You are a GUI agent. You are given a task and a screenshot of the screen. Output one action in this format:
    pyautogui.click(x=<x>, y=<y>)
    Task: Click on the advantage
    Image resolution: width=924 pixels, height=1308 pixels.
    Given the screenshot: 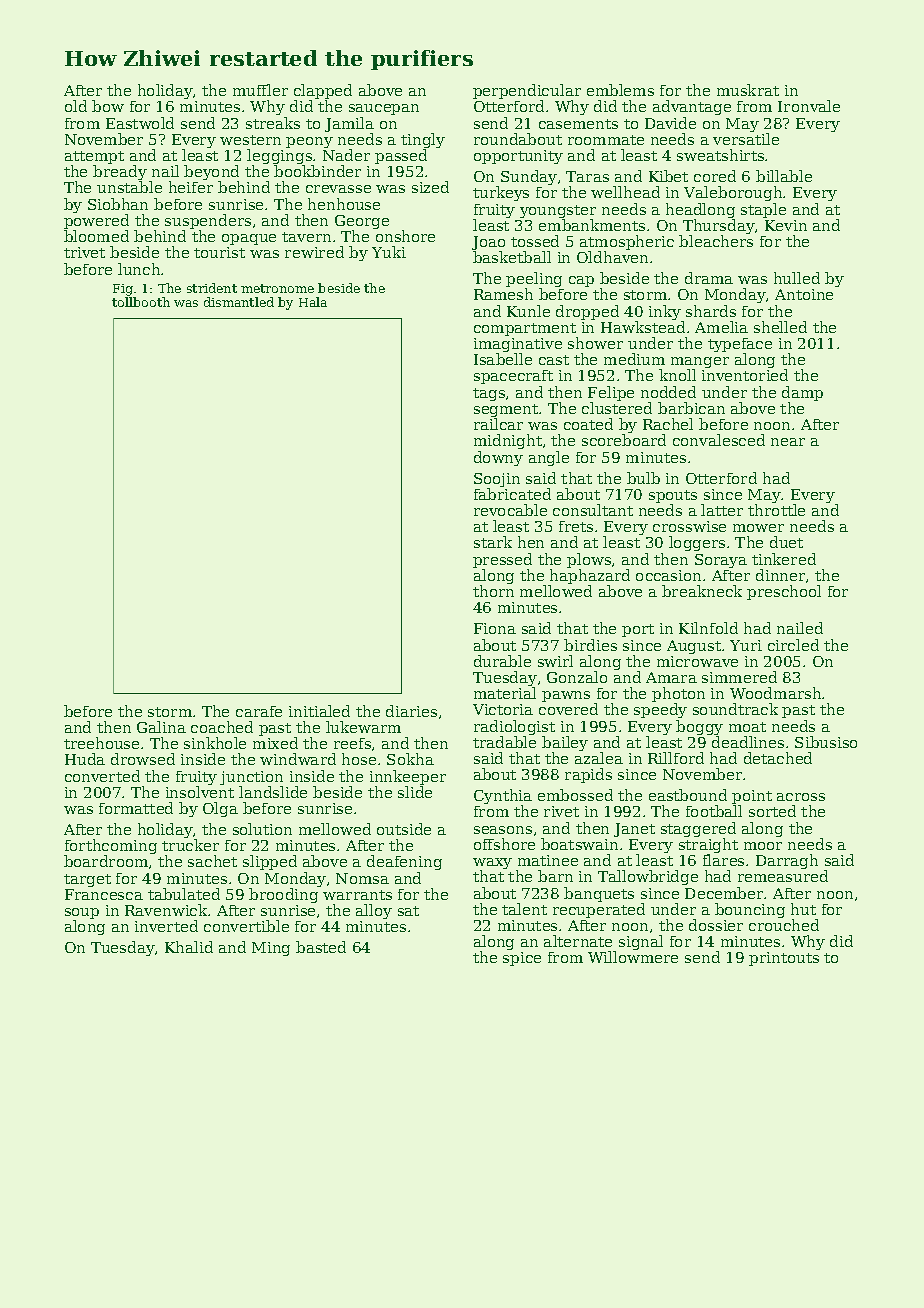 What is the action you would take?
    pyautogui.click(x=692, y=107)
